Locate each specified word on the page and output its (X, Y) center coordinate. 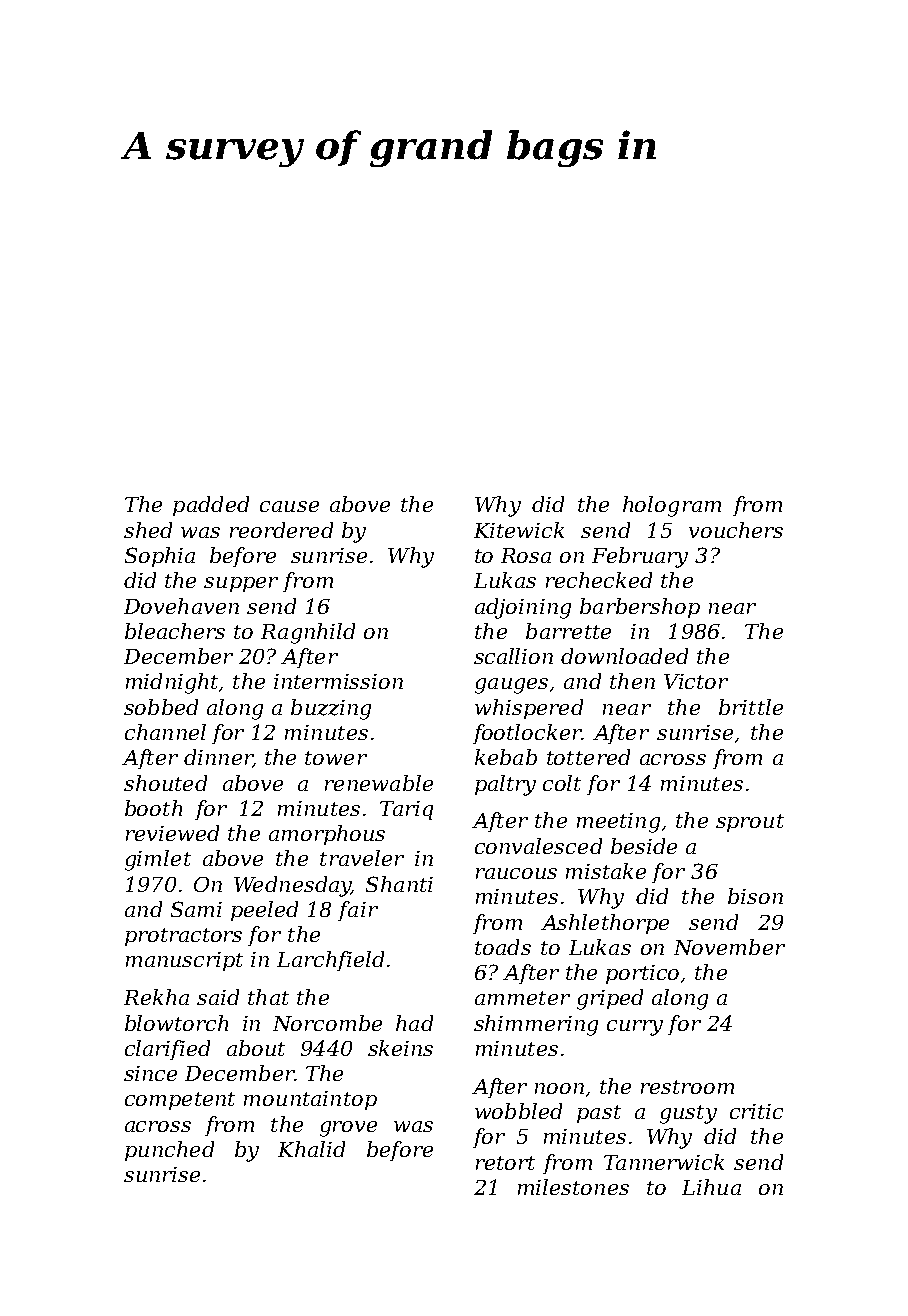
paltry (505, 785)
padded (211, 506)
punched (169, 1151)
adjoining (523, 608)
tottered (588, 757)
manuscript (184, 961)
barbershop (640, 608)
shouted (165, 783)
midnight (172, 683)
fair (358, 911)
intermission (338, 681)
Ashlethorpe (605, 924)
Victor (696, 681)
